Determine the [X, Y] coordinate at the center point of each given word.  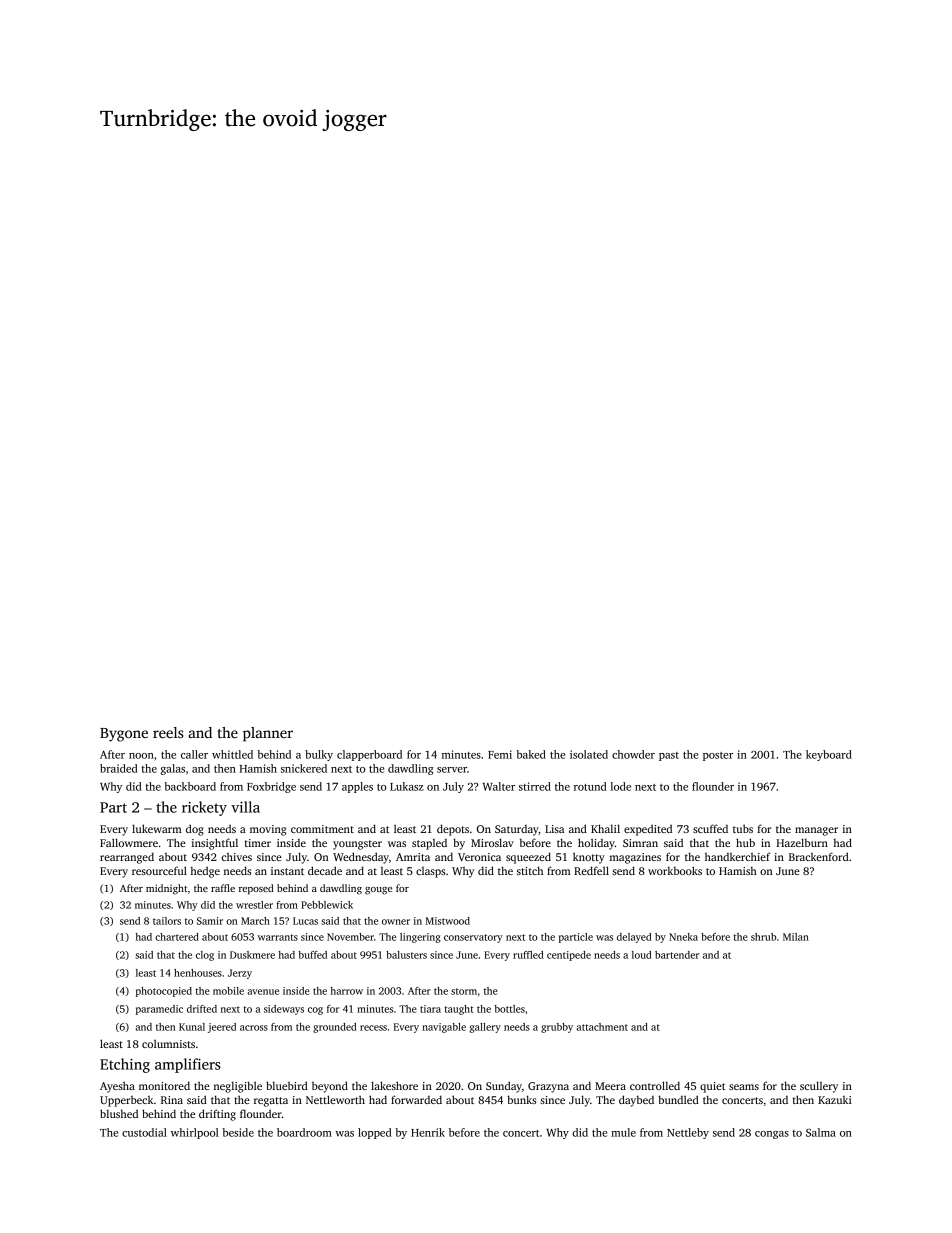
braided [119, 768]
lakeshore [394, 1085]
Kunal [192, 1027]
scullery [819, 1087]
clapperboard [369, 755]
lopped [375, 1133]
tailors [167, 921]
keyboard [829, 755]
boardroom [304, 1132]
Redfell [591, 870]
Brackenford [819, 856]
